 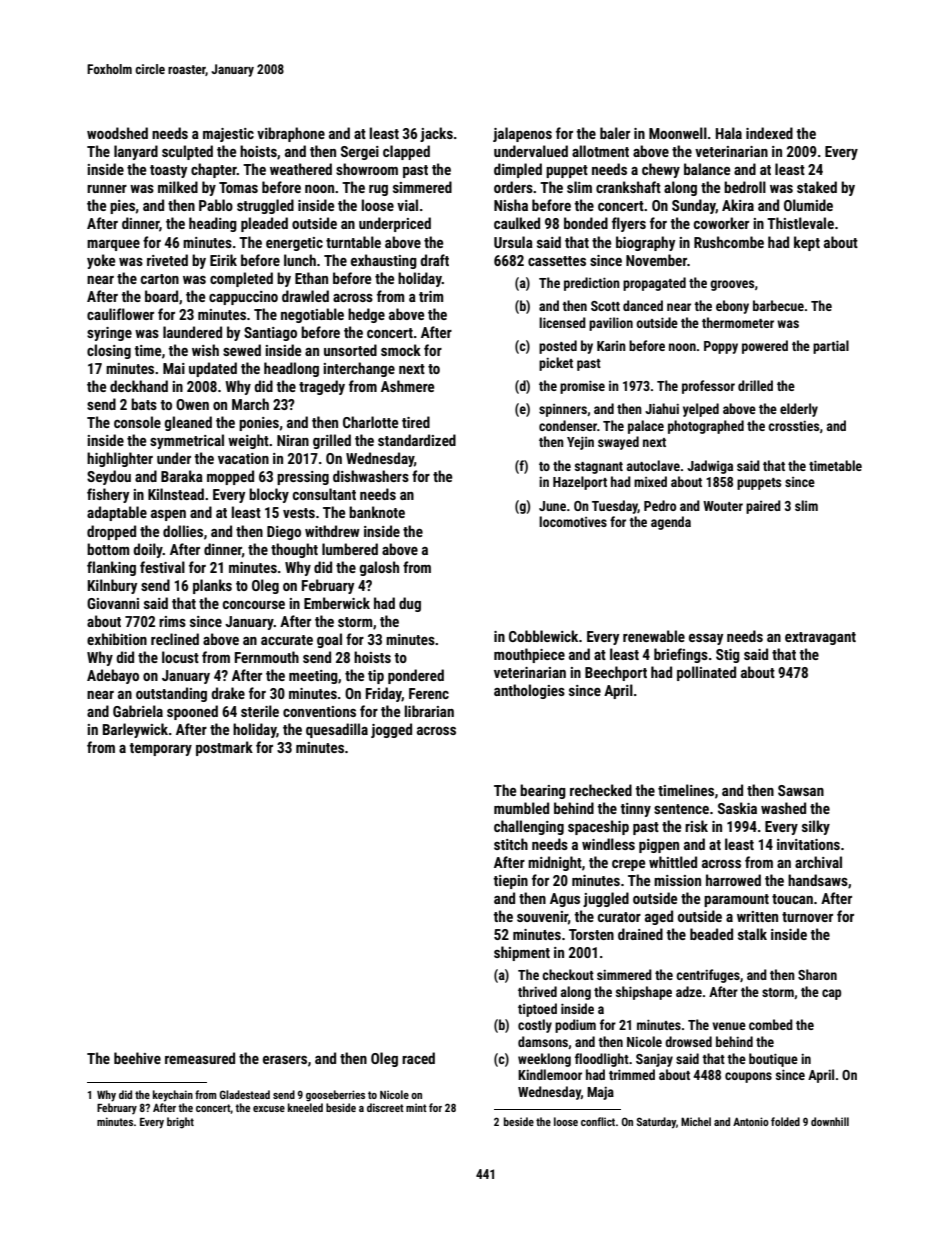 I want to click on autoclave, so click(x=653, y=465).
